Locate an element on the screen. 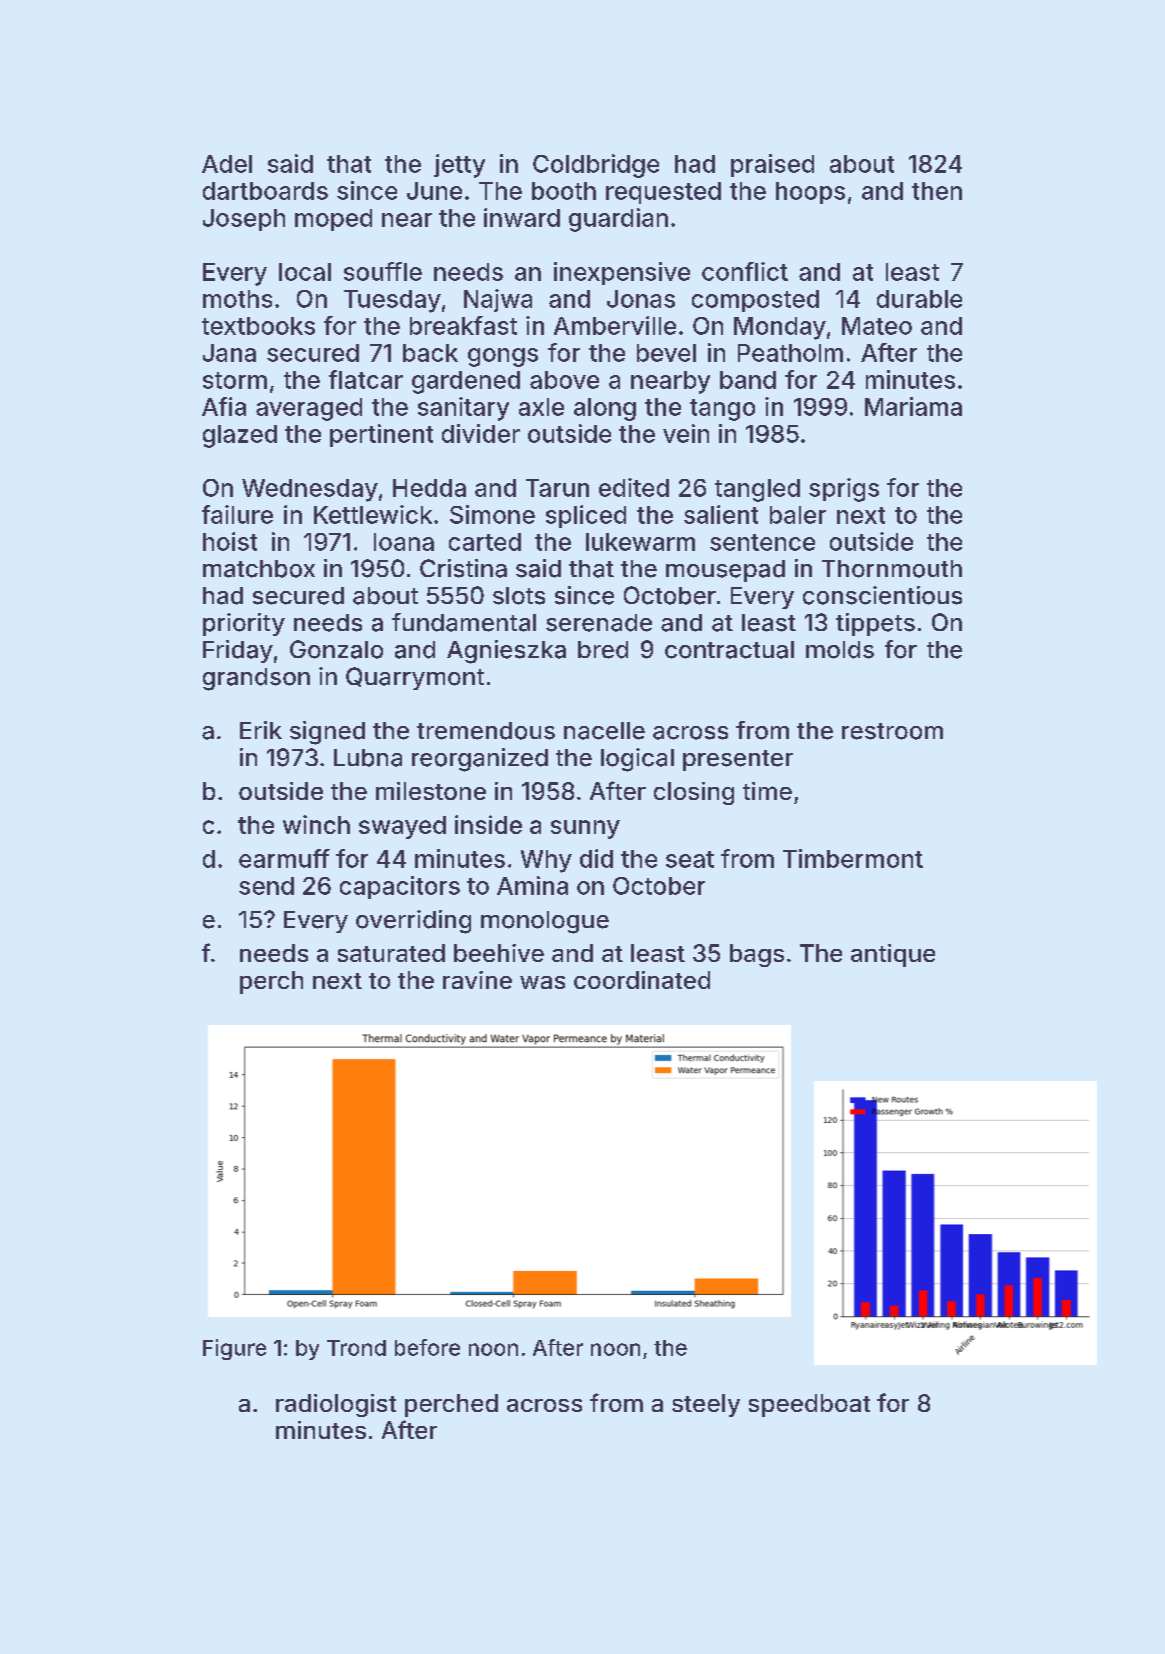 The height and width of the screenshot is (1654, 1165). praised is located at coordinates (772, 165).
